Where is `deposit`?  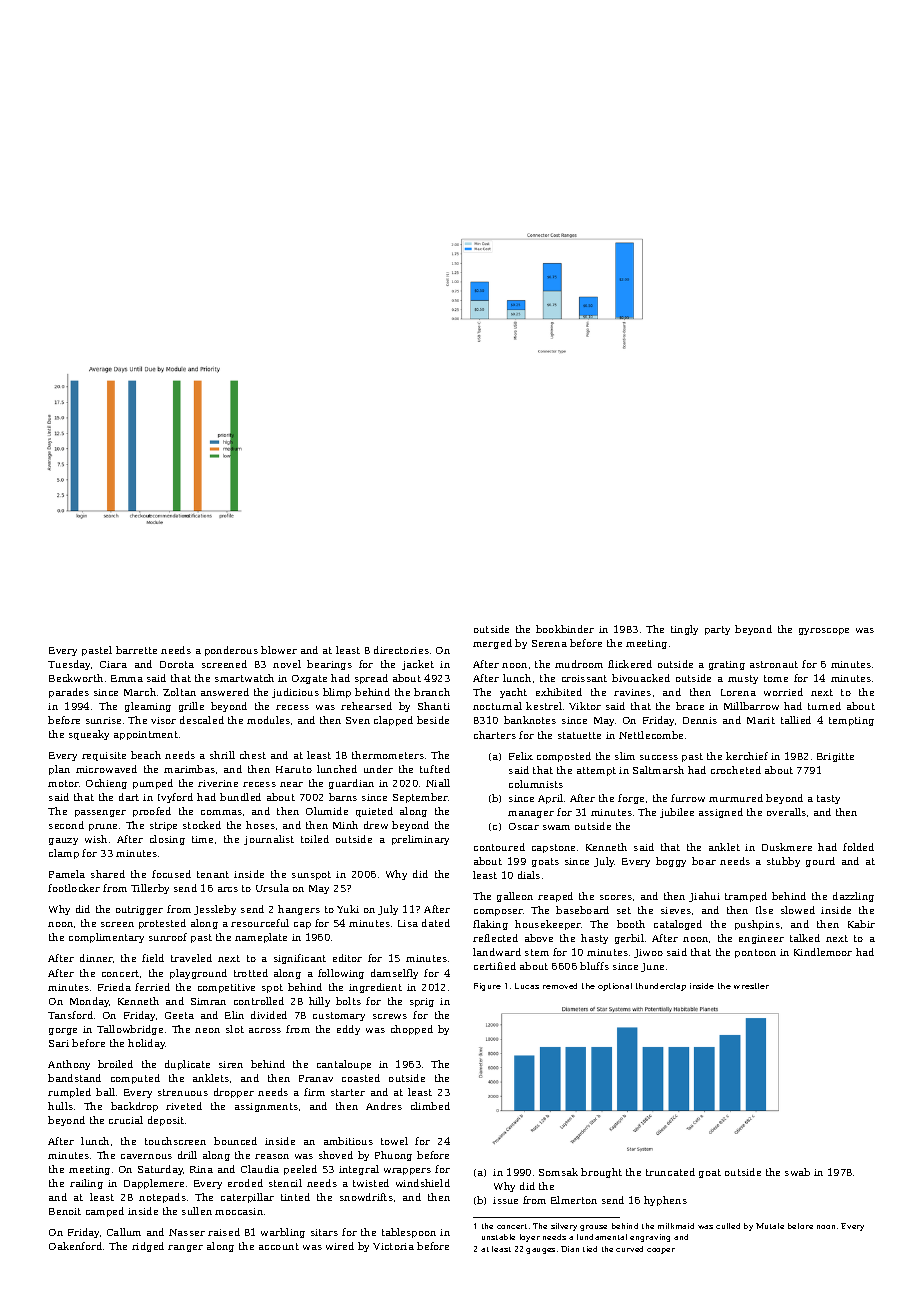 deposit is located at coordinates (166, 1121).
